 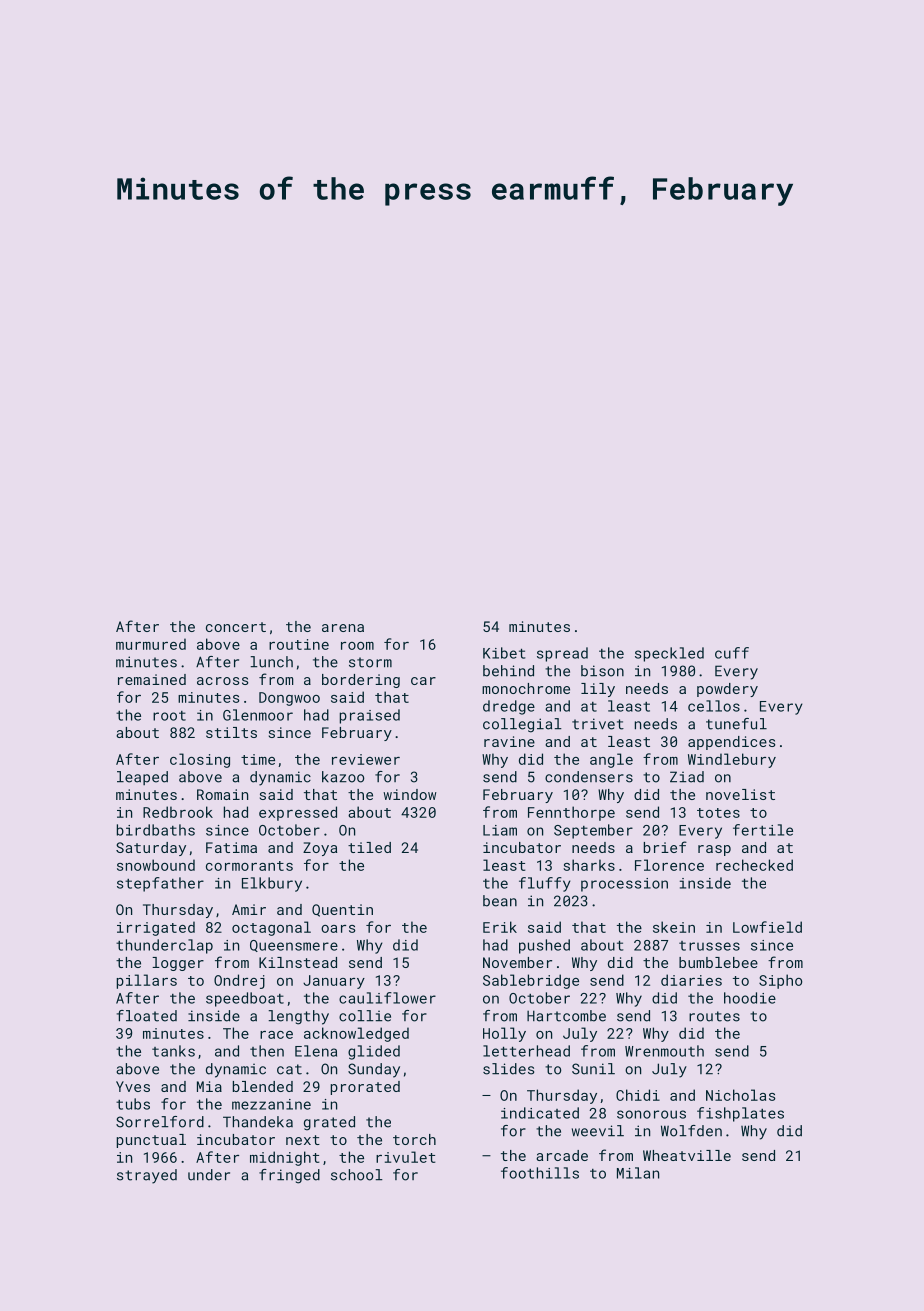 I want to click on Liam, so click(x=500, y=830).
